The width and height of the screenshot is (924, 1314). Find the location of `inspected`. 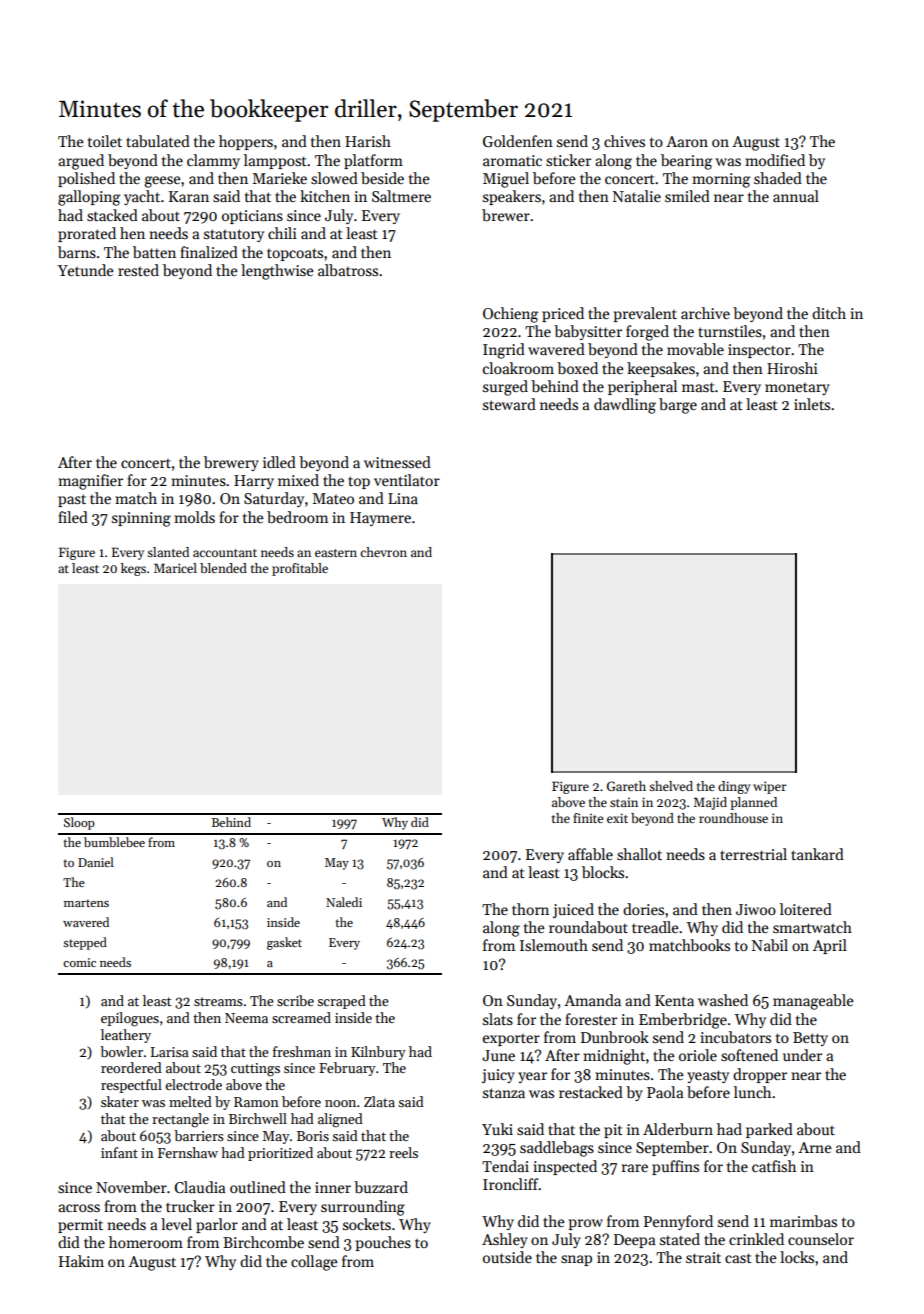

inspected is located at coordinates (565, 1167).
